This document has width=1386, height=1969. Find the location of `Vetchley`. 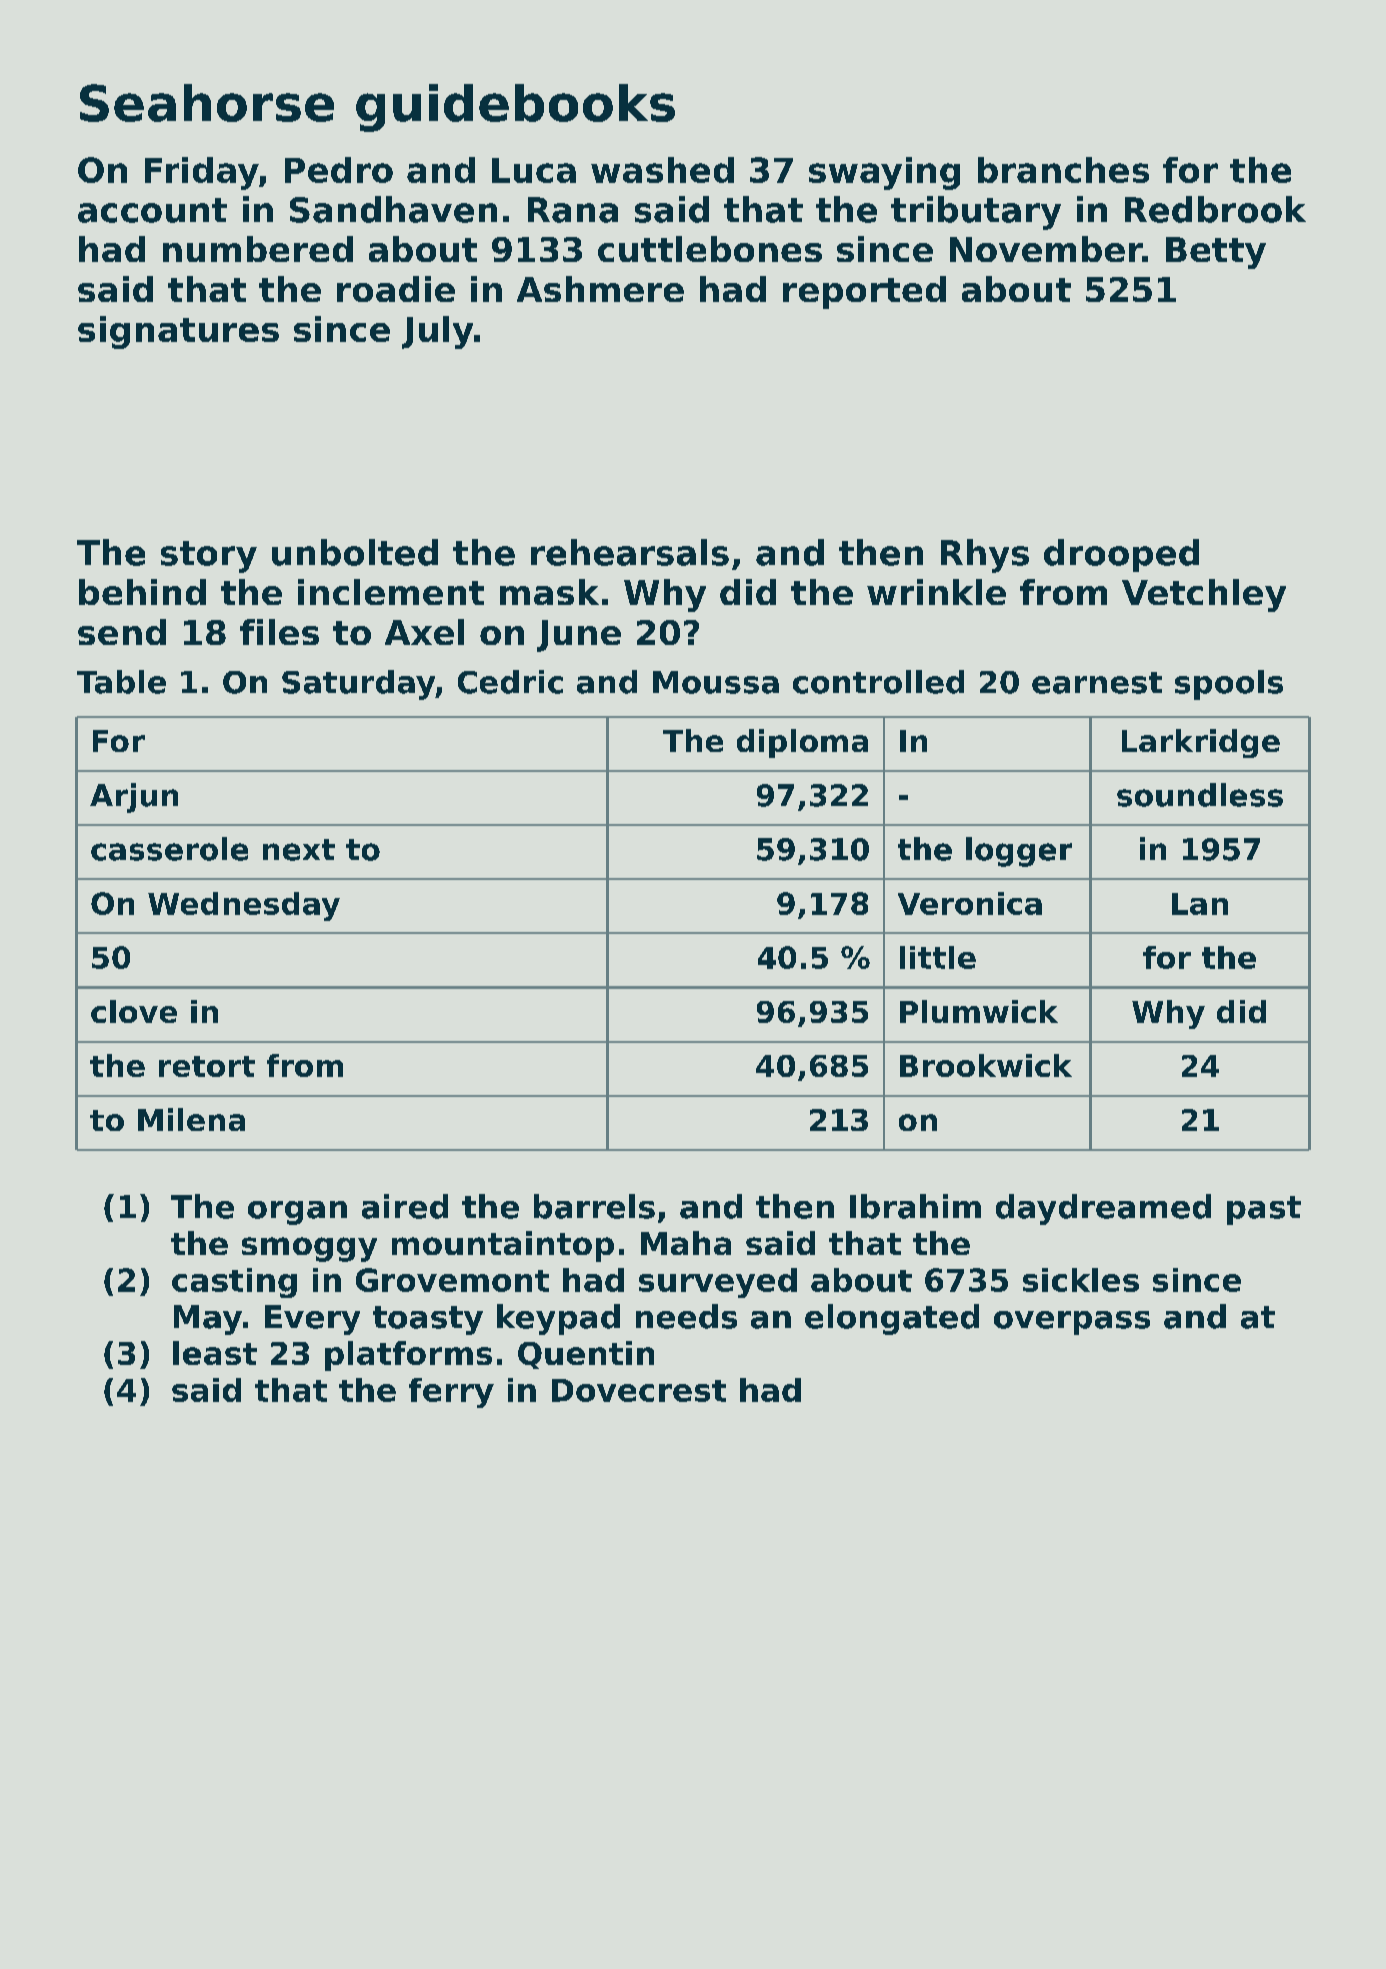

Vetchley is located at coordinates (1204, 595).
